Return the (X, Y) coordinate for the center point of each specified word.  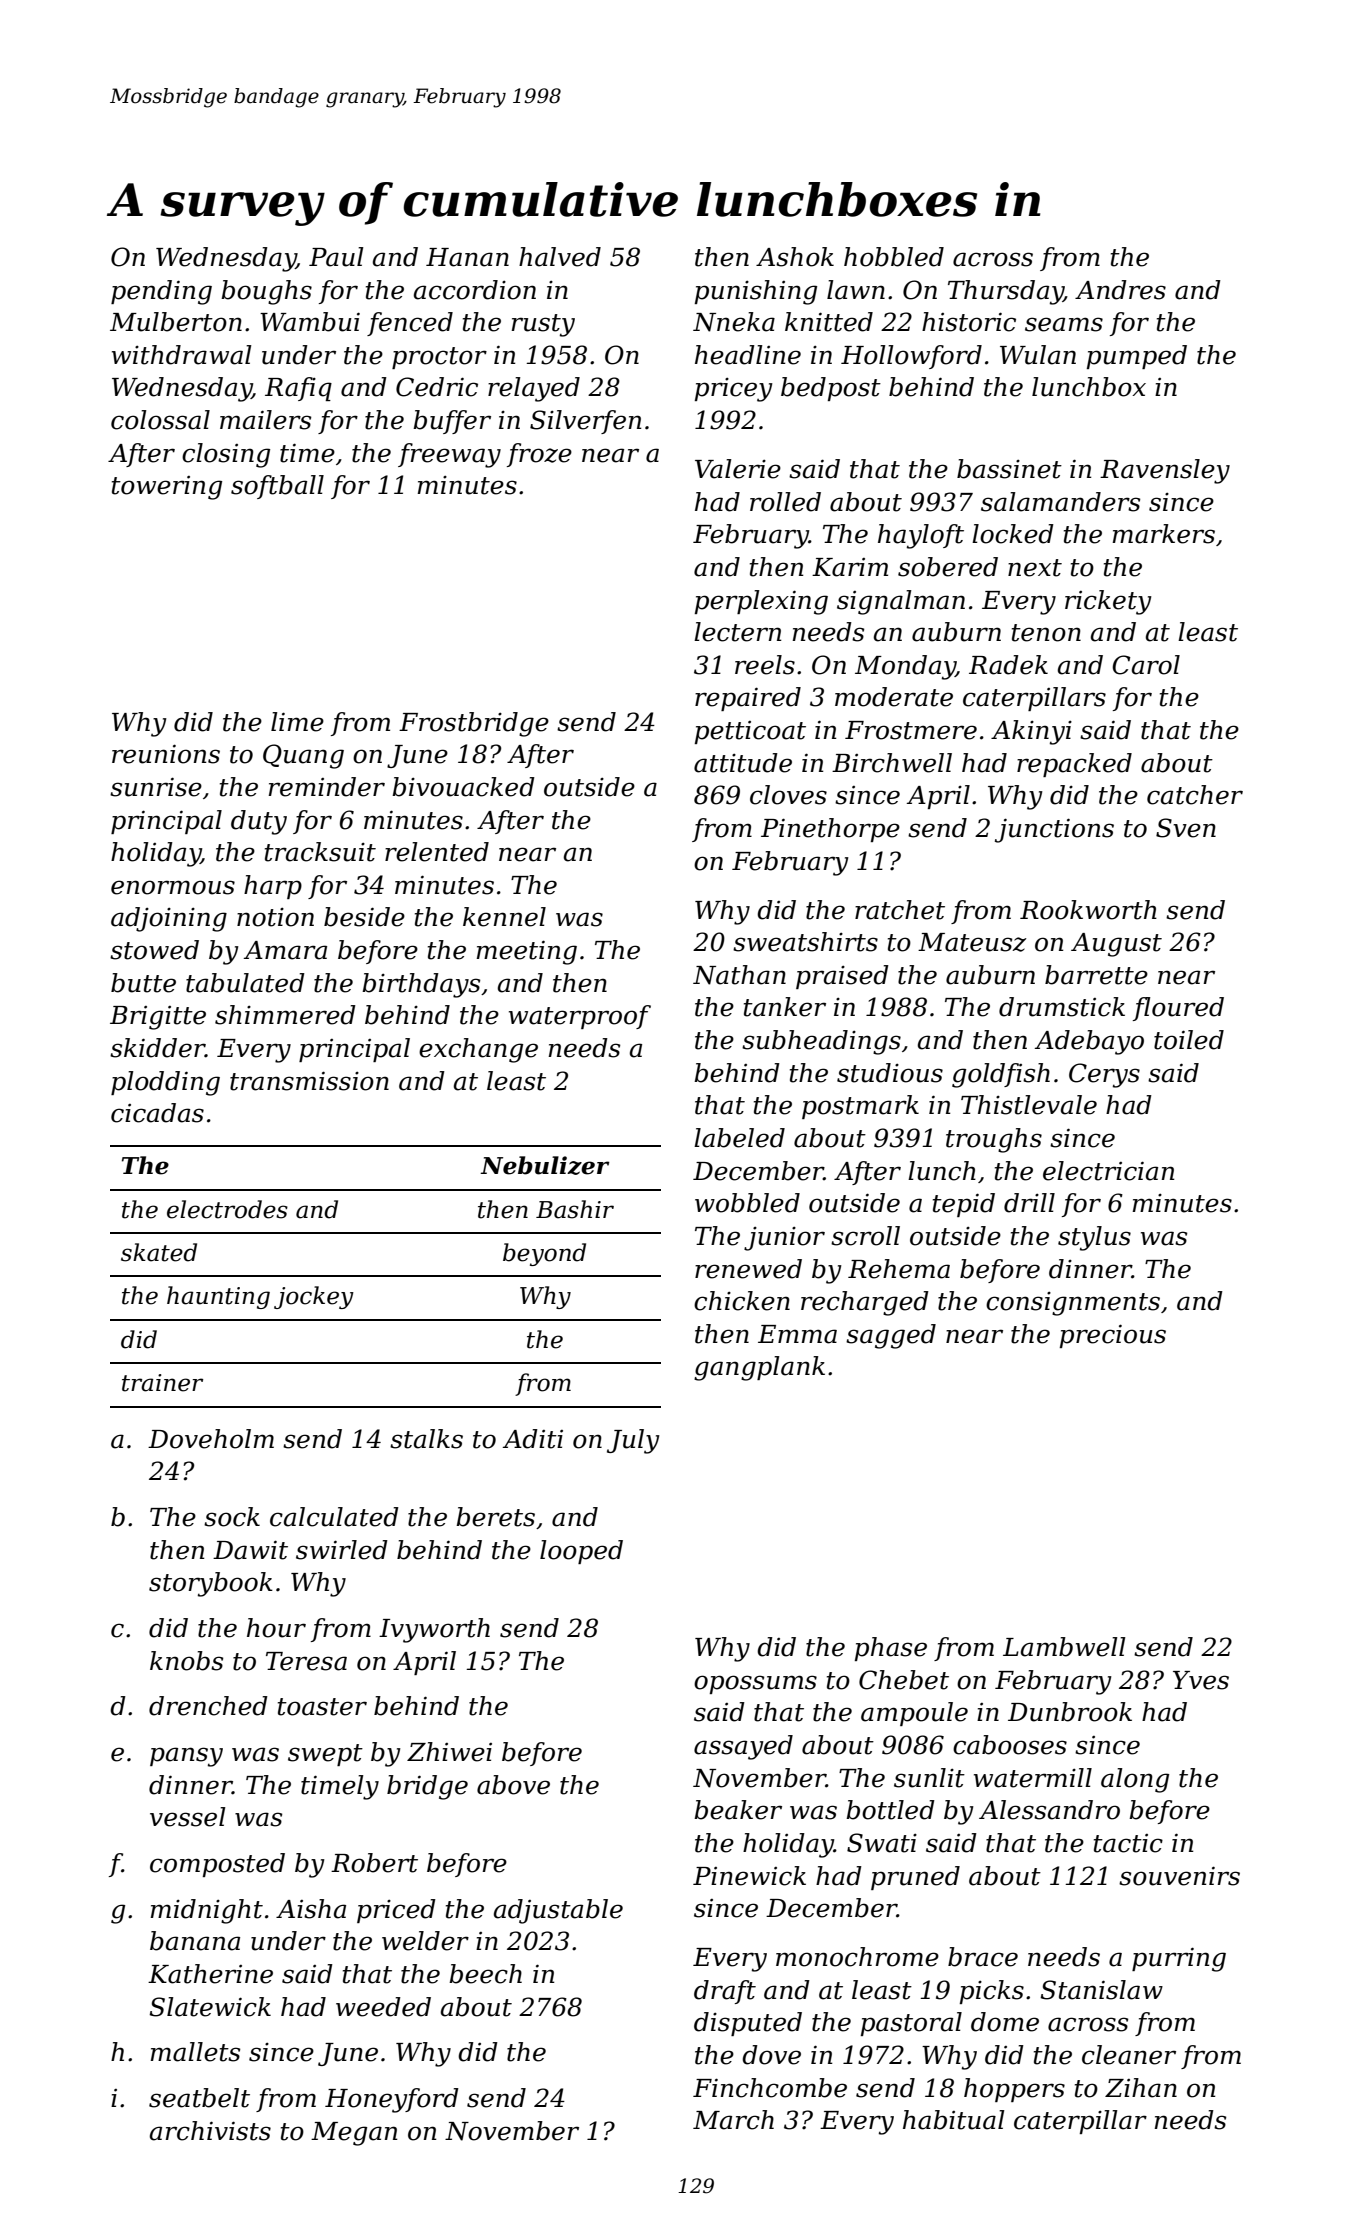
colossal (160, 420)
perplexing (761, 602)
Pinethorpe (830, 830)
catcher (1195, 795)
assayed (743, 1747)
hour (276, 1628)
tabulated (245, 983)
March (733, 2120)
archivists (210, 2131)
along (1135, 1780)
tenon (1046, 633)
